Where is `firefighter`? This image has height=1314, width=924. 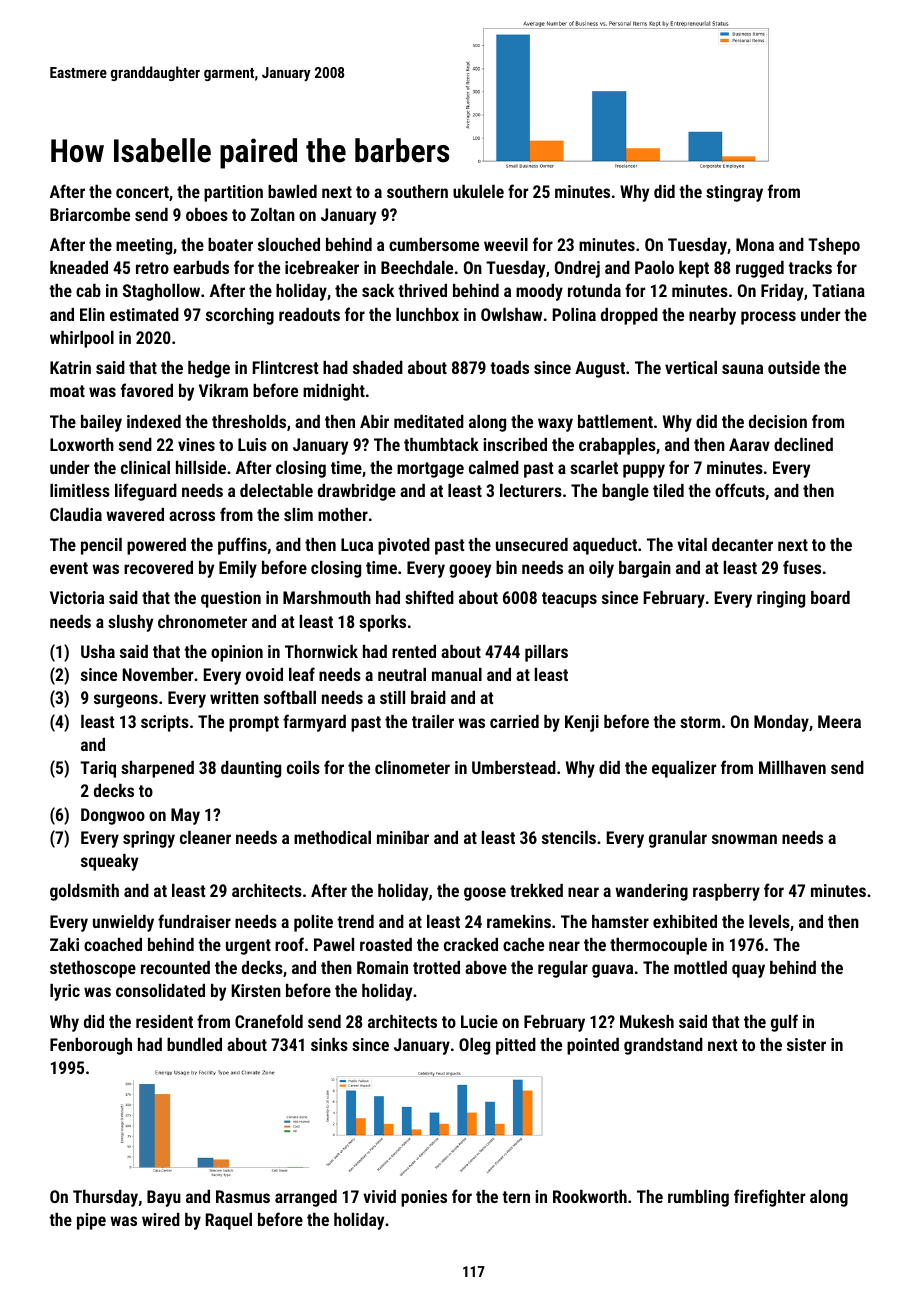 firefighter is located at coordinates (769, 1198).
